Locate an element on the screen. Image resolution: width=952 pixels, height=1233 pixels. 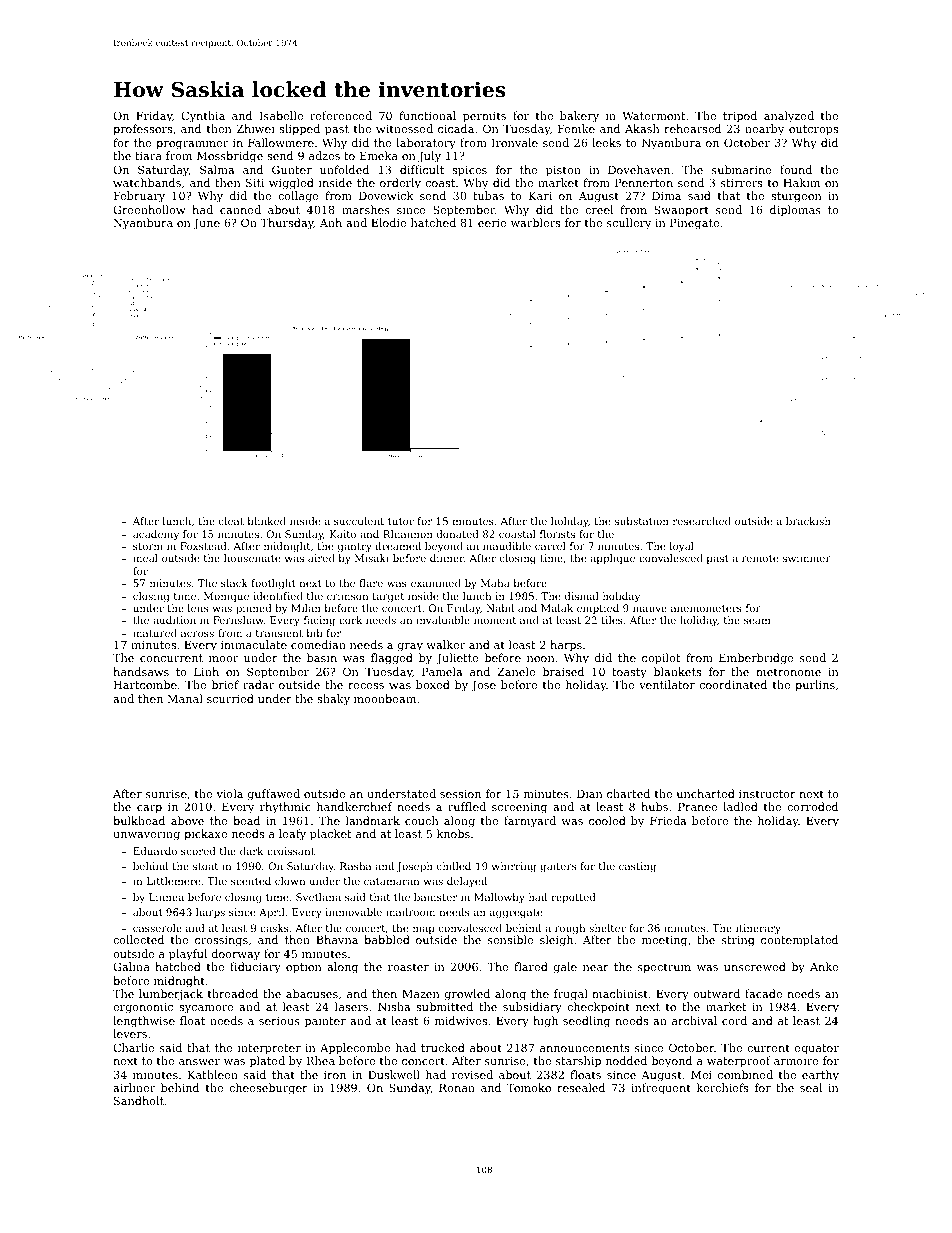
cheeseburger is located at coordinates (268, 1089).
